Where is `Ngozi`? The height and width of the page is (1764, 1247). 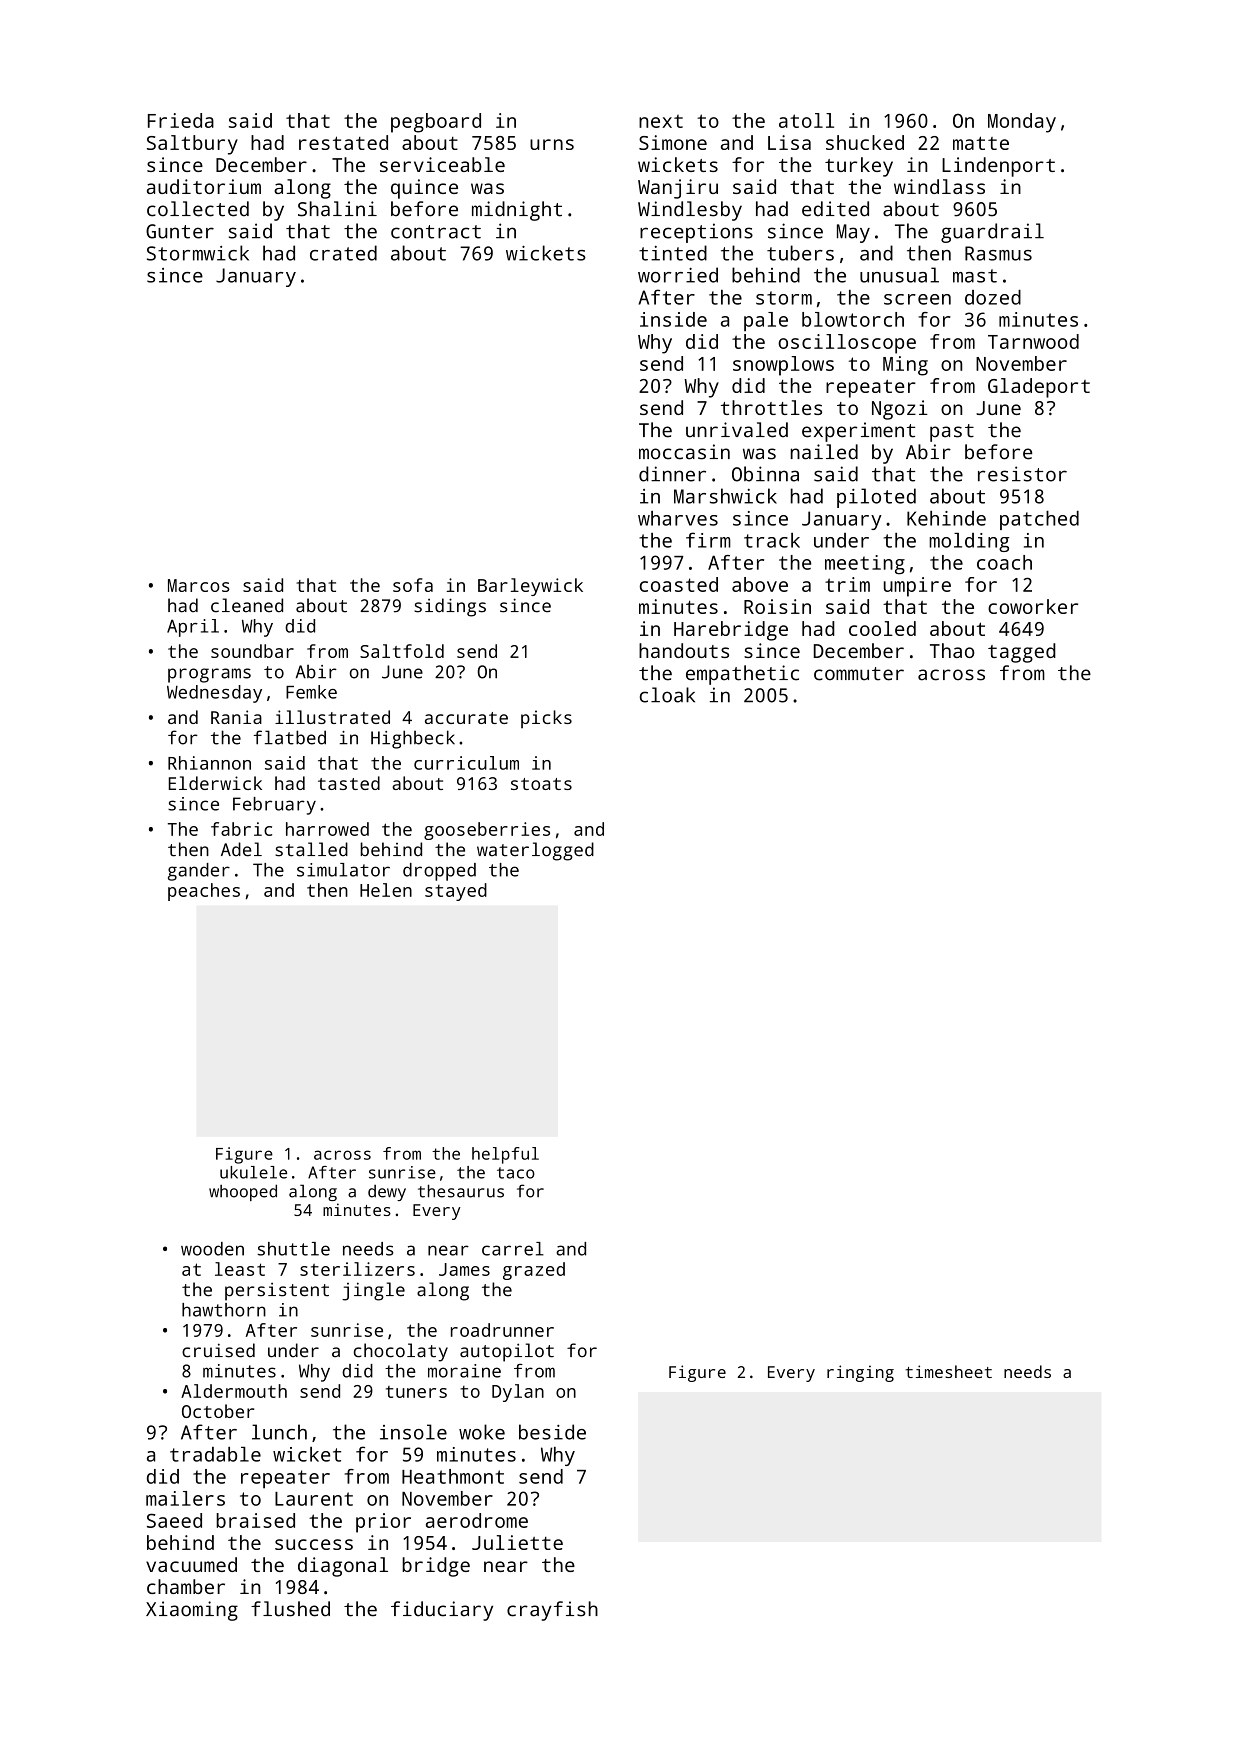 Ngozi is located at coordinates (900, 410).
